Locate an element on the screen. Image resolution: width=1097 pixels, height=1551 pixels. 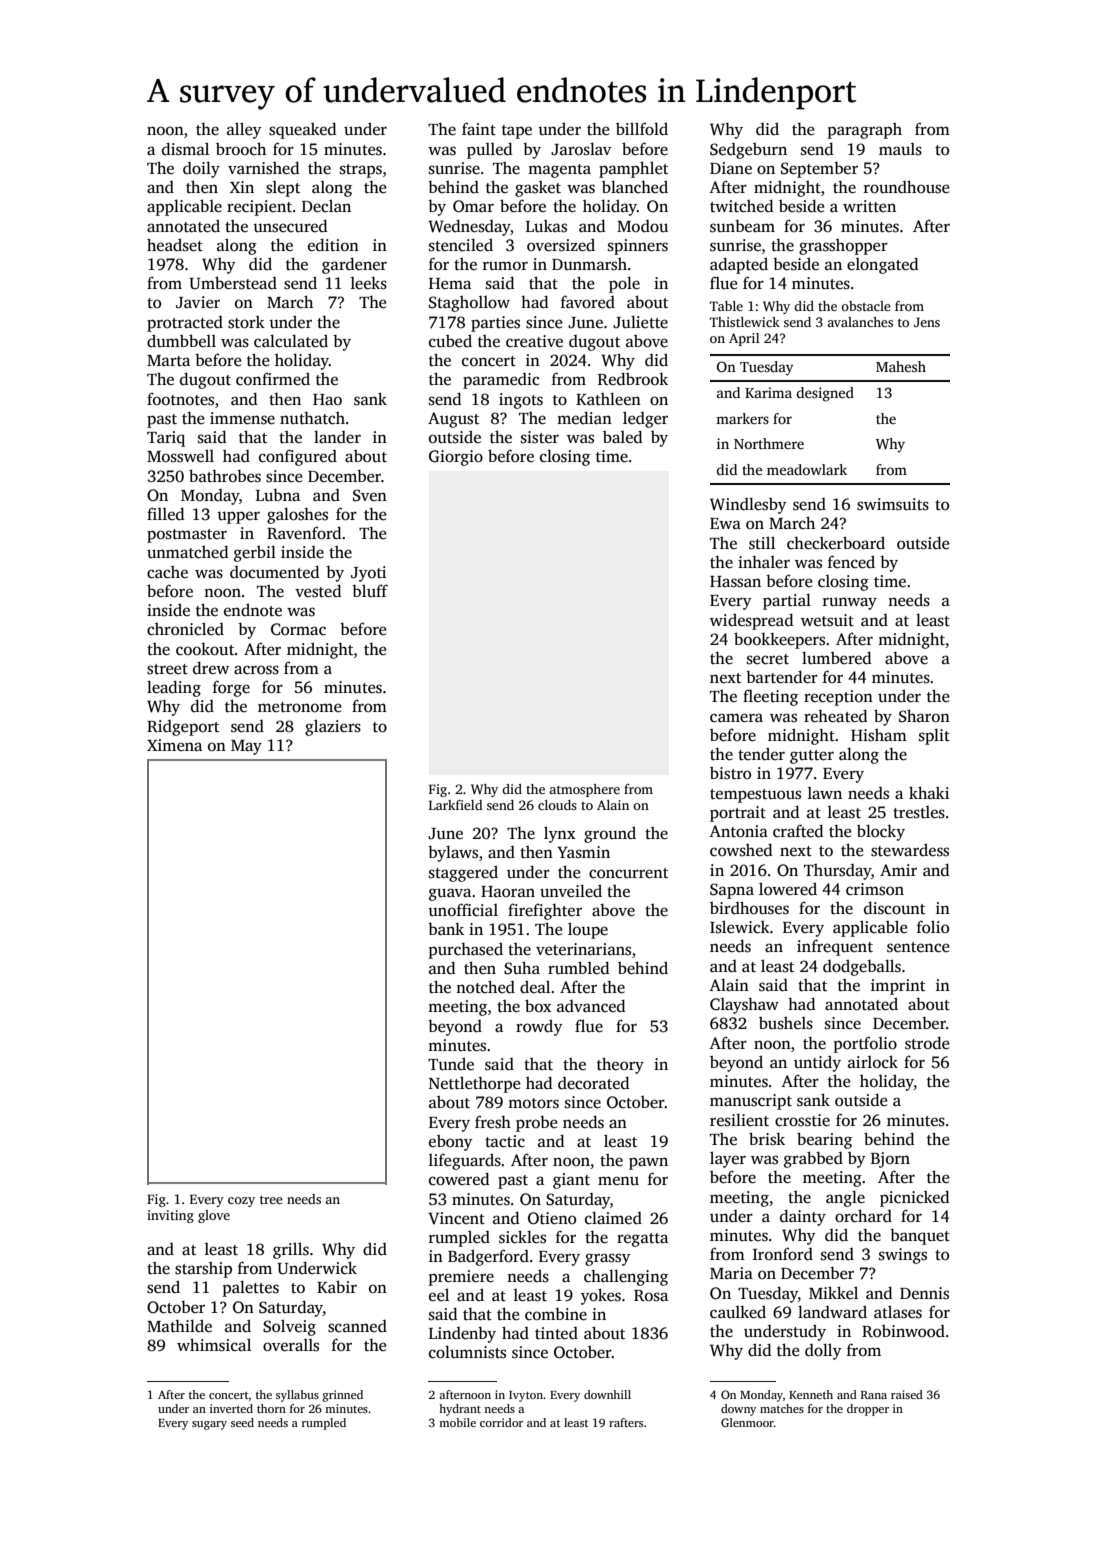
clouds is located at coordinates (557, 805).
